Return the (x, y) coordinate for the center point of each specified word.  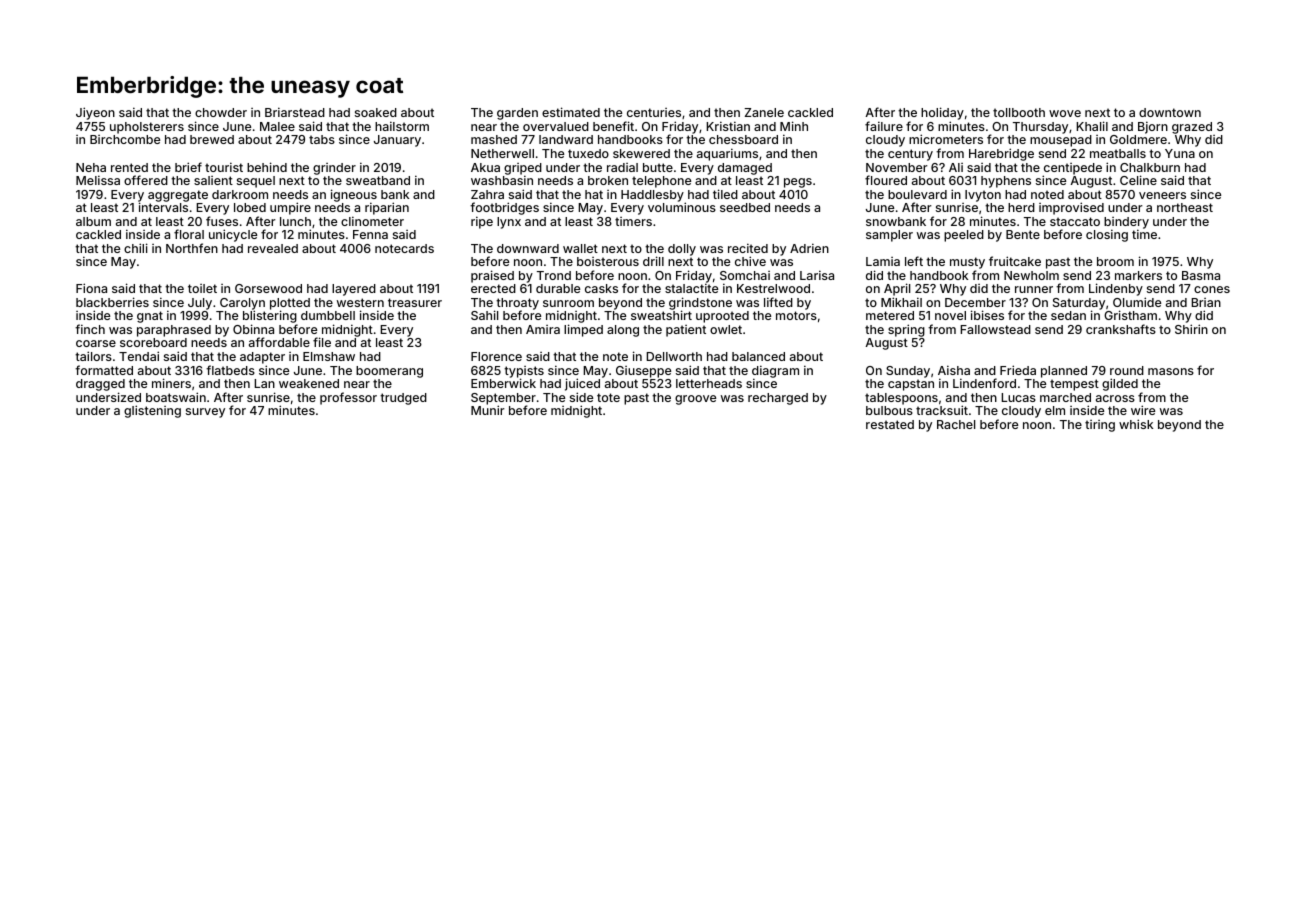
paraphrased (174, 331)
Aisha (954, 370)
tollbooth (1019, 112)
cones (1212, 289)
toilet (202, 288)
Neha (91, 167)
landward (566, 139)
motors (796, 315)
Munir (488, 410)
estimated (571, 112)
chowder (221, 112)
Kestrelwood (773, 288)
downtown (1170, 112)
